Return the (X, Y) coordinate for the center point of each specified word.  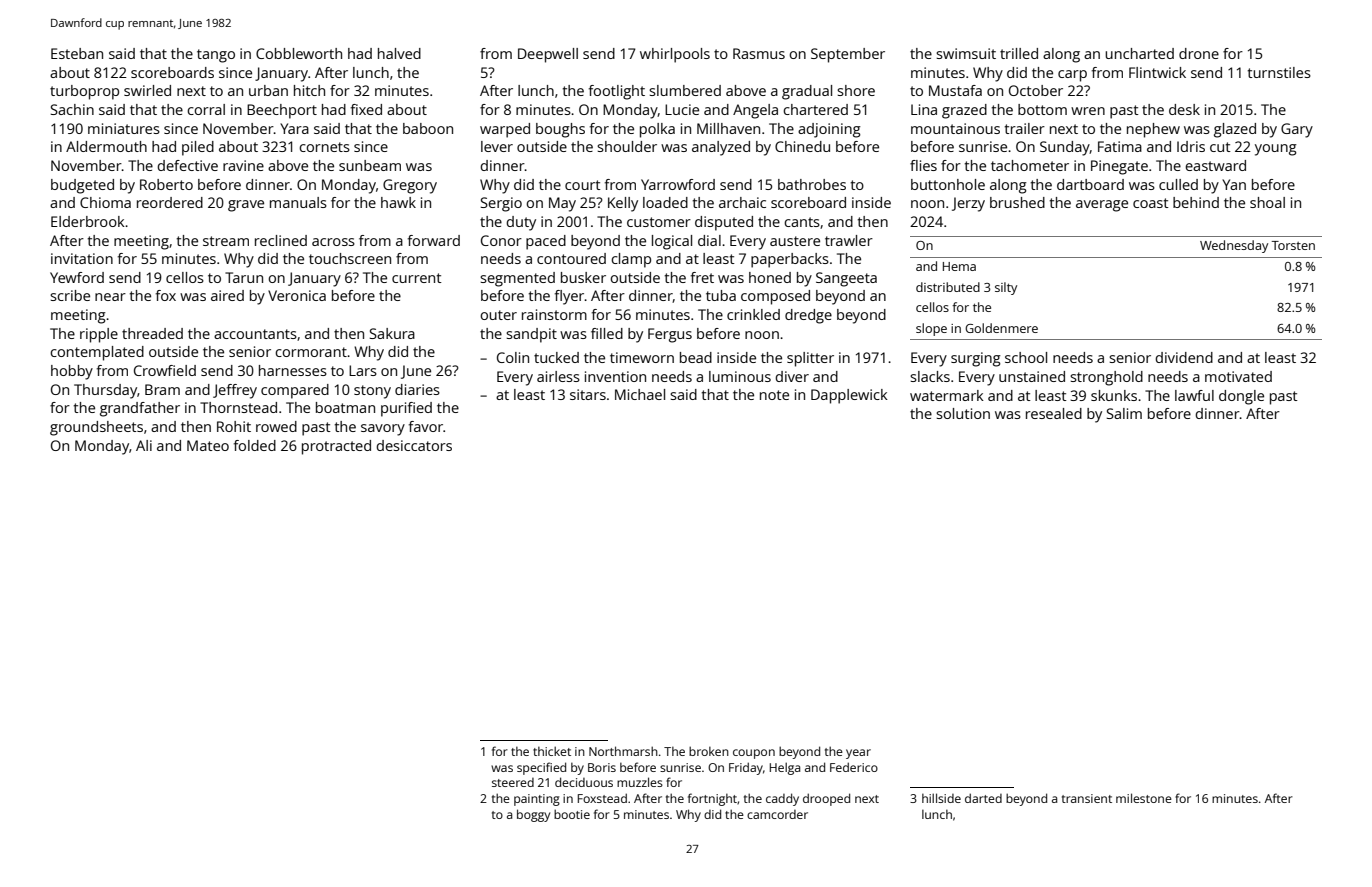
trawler (849, 240)
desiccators (414, 445)
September (848, 55)
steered (513, 782)
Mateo (208, 445)
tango (216, 56)
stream (226, 241)
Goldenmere (1001, 328)
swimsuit (966, 53)
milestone (1144, 798)
